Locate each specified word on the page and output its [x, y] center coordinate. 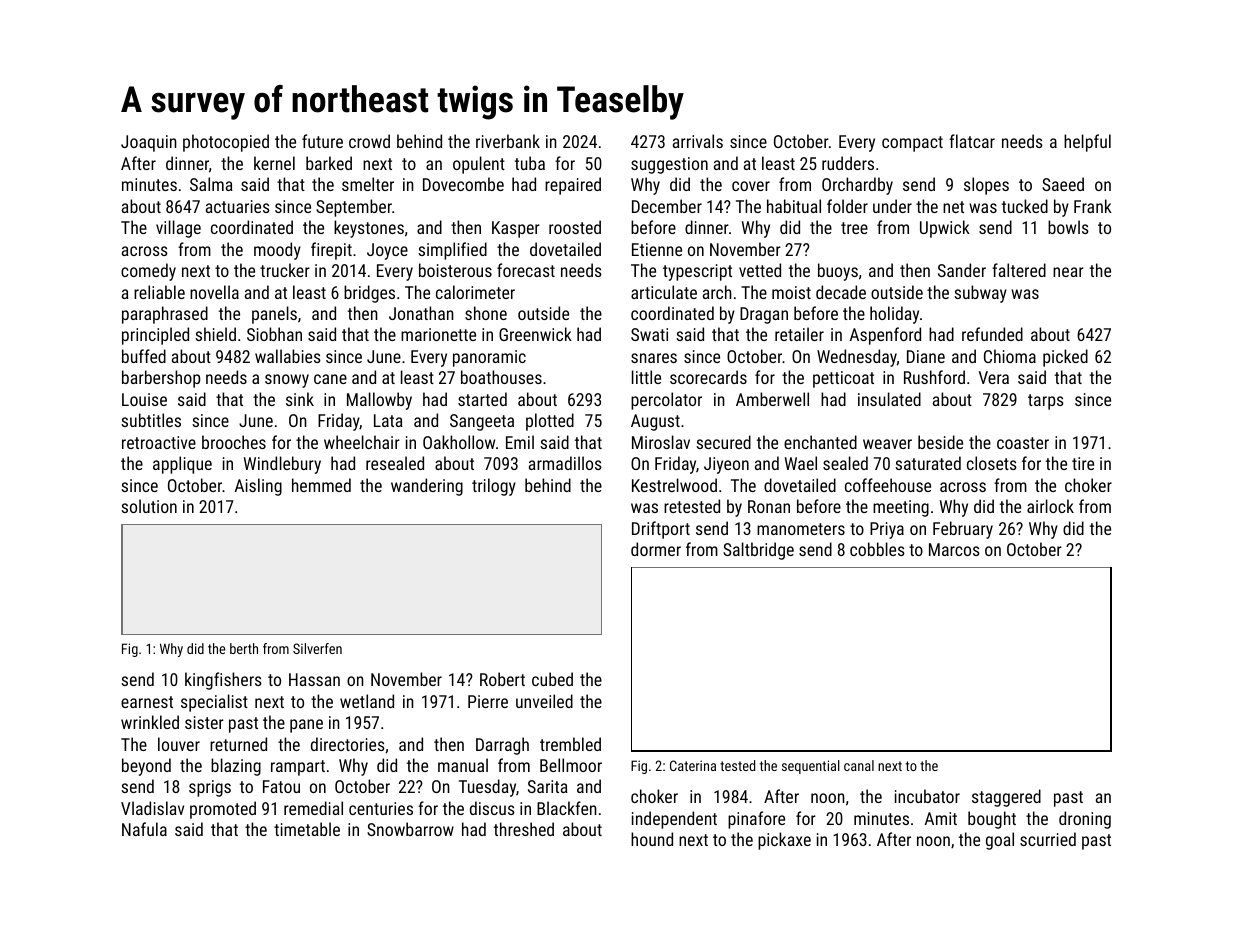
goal [1000, 841]
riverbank [508, 141]
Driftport [661, 530]
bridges [369, 294]
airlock [1050, 506]
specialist [214, 703]
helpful [1087, 143]
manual [463, 765]
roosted [575, 227]
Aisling [258, 487]
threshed [524, 829]
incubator [927, 796]
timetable [307, 829]
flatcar [972, 141]
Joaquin [149, 143]
